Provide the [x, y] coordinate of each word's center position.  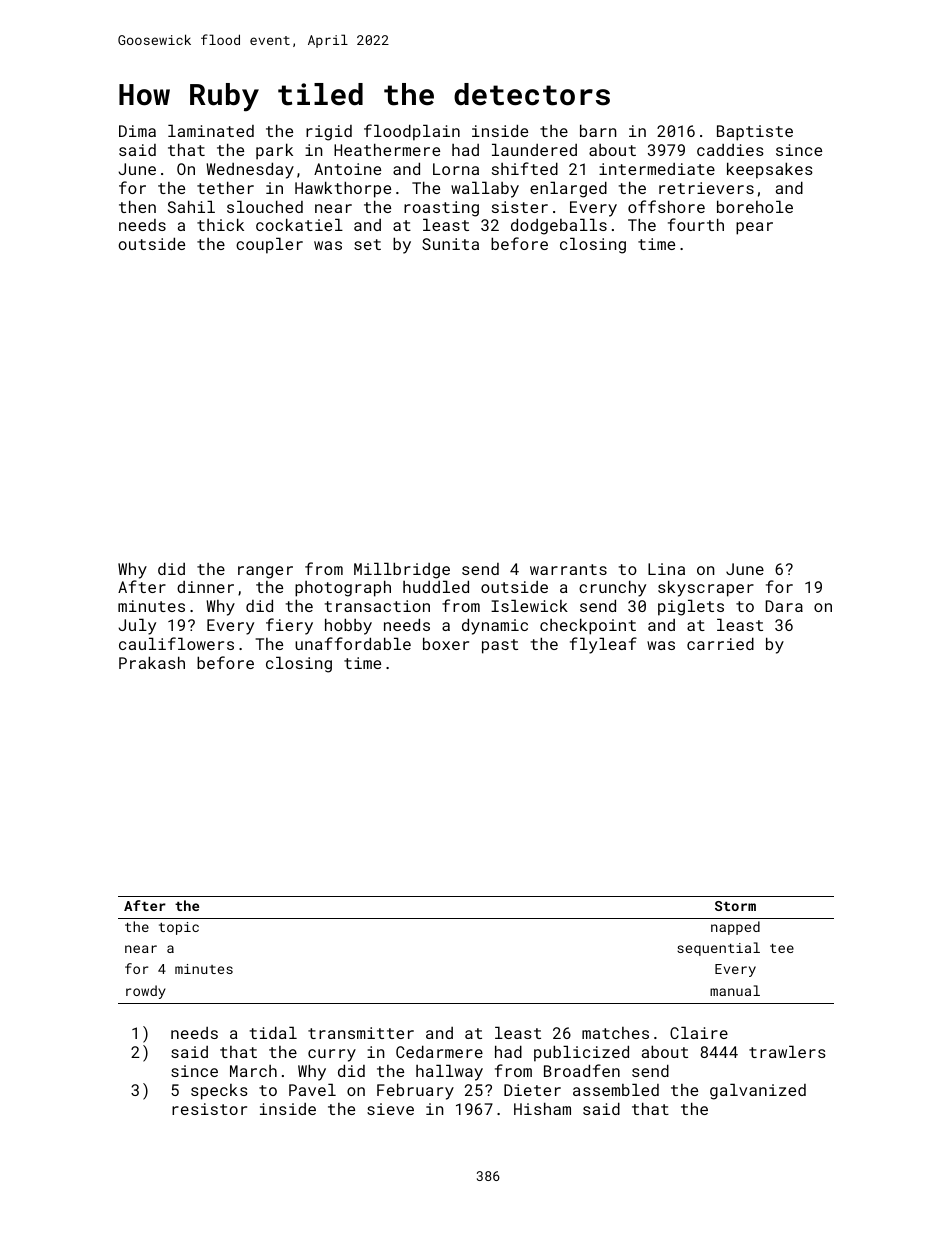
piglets [691, 607]
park [274, 151]
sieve [390, 1109]
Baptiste [755, 133]
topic [179, 928]
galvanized [758, 1091]
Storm [735, 906]
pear [754, 228]
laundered [534, 149]
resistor [209, 1109]
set [367, 244]
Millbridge [402, 570]
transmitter [361, 1033]
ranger [265, 572]
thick [220, 224]
